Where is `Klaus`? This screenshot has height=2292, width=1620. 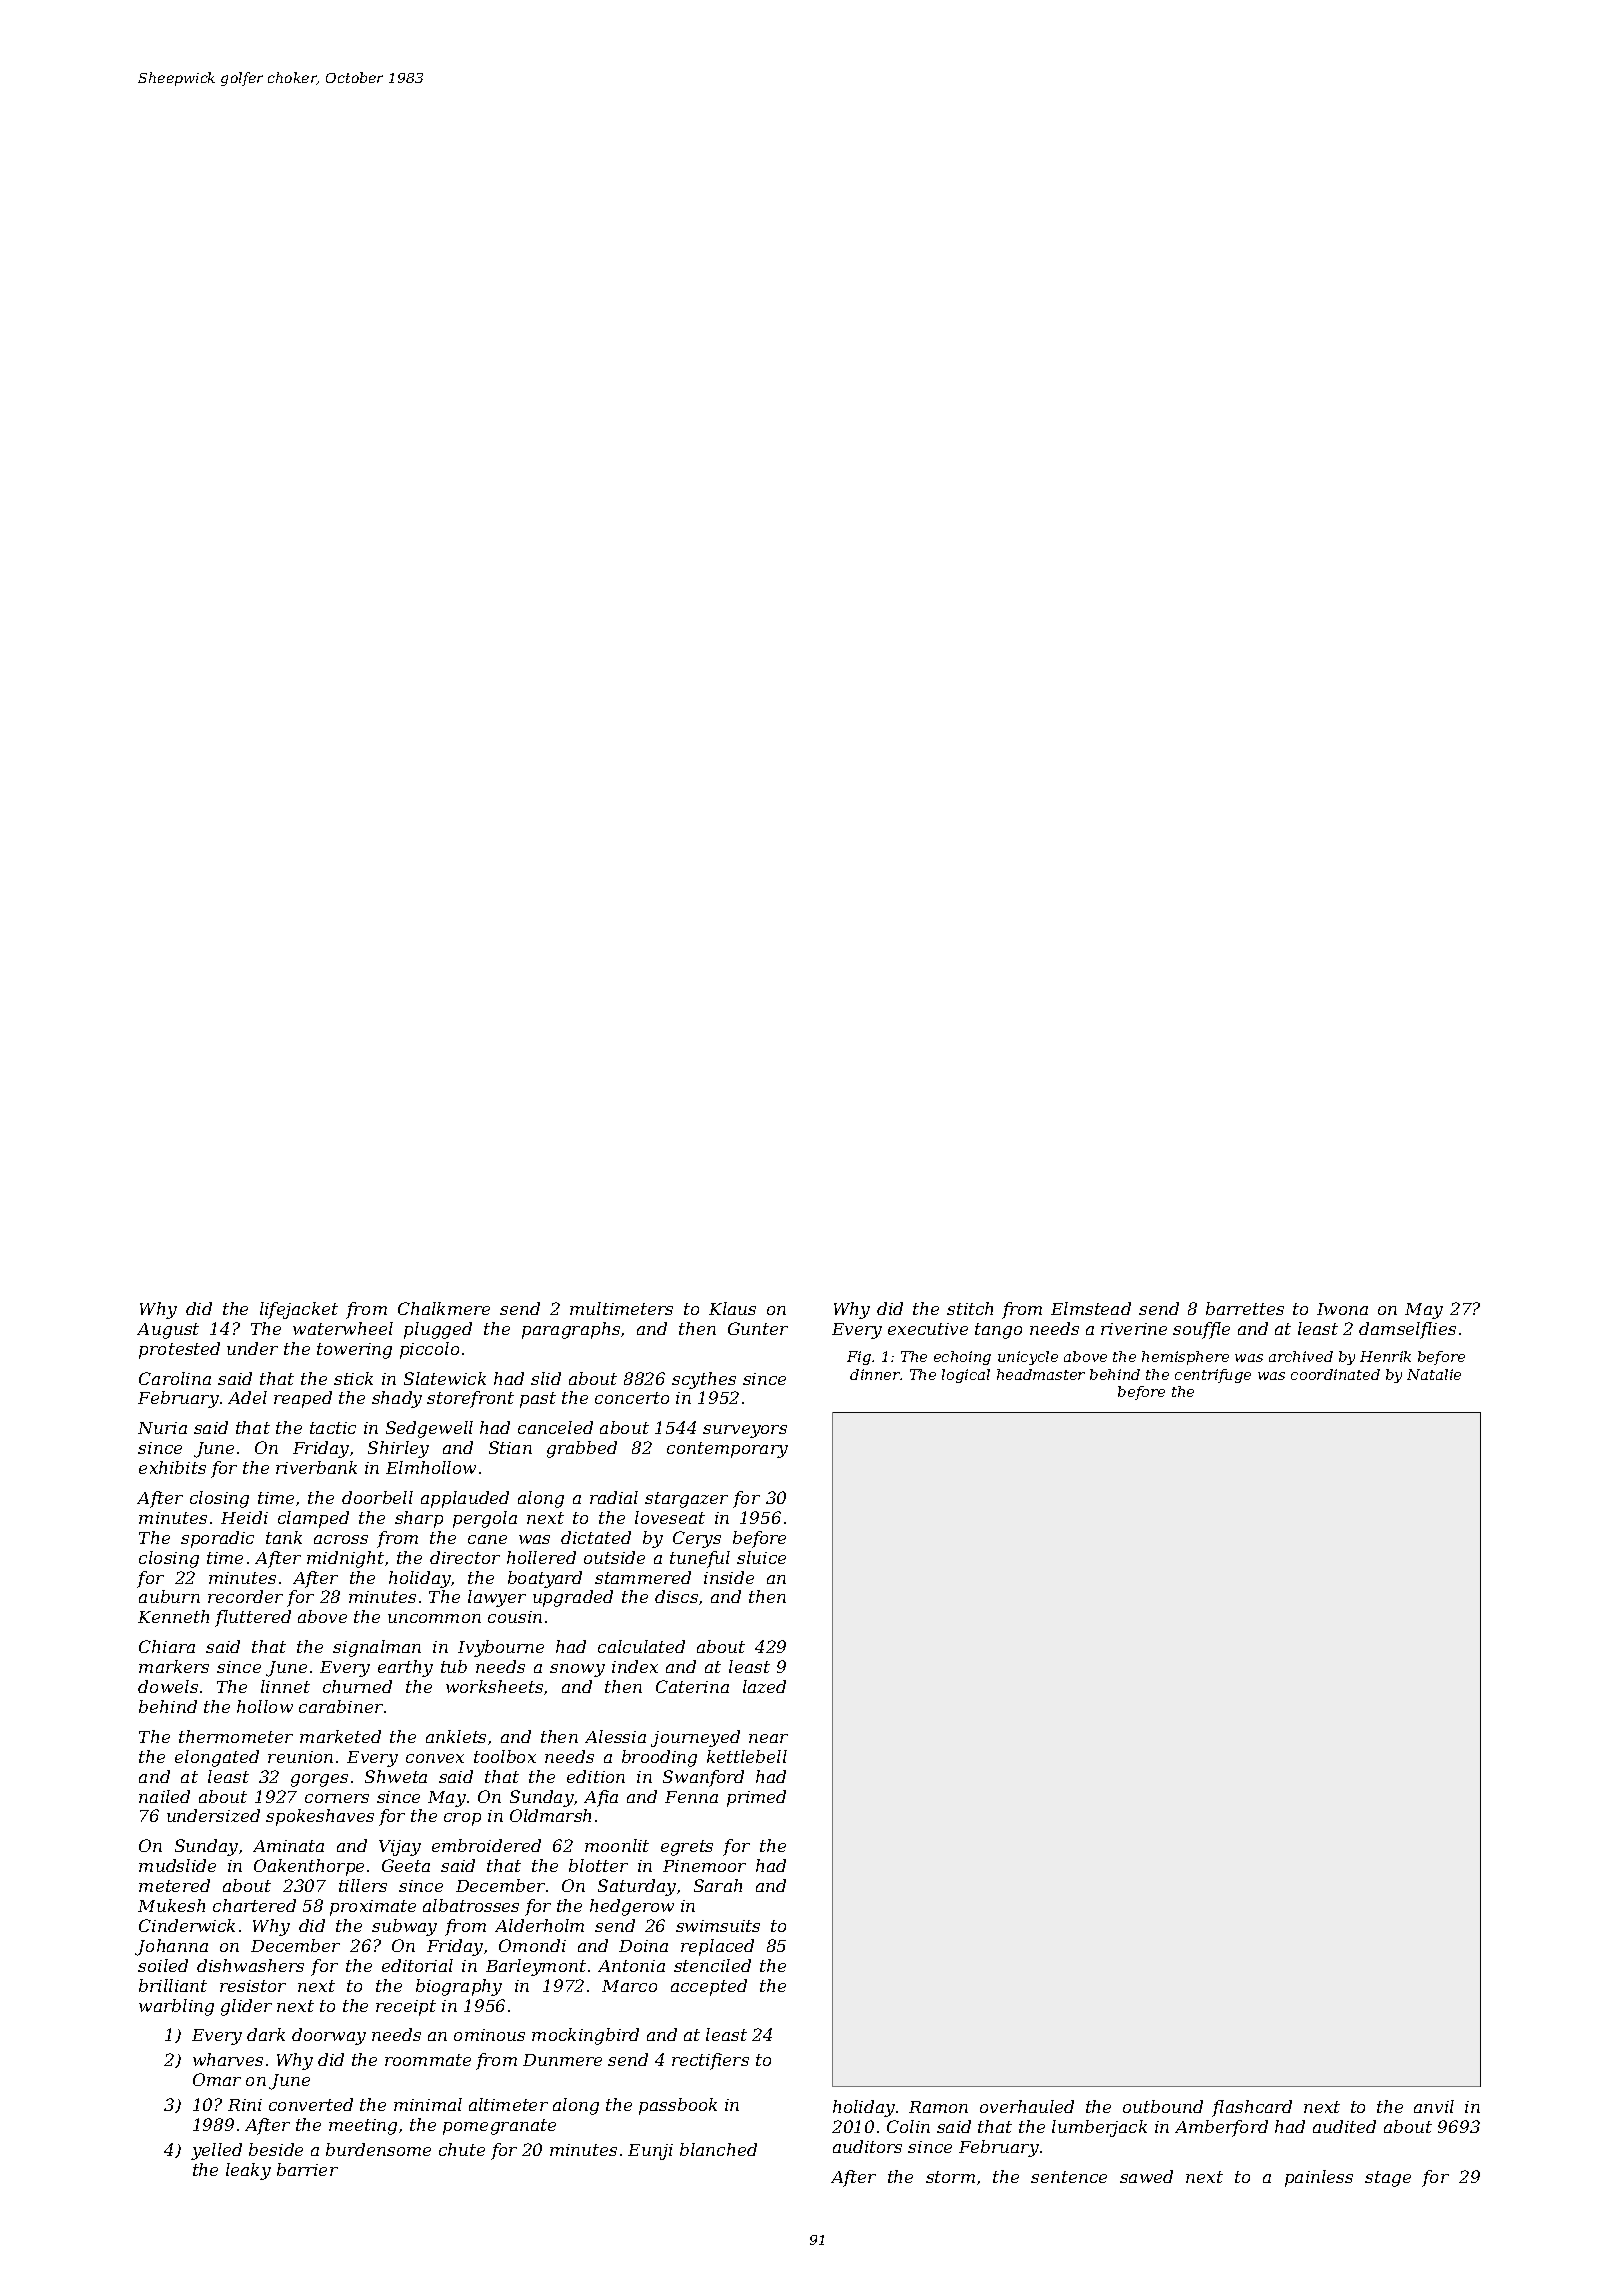 Klaus is located at coordinates (732, 1308).
